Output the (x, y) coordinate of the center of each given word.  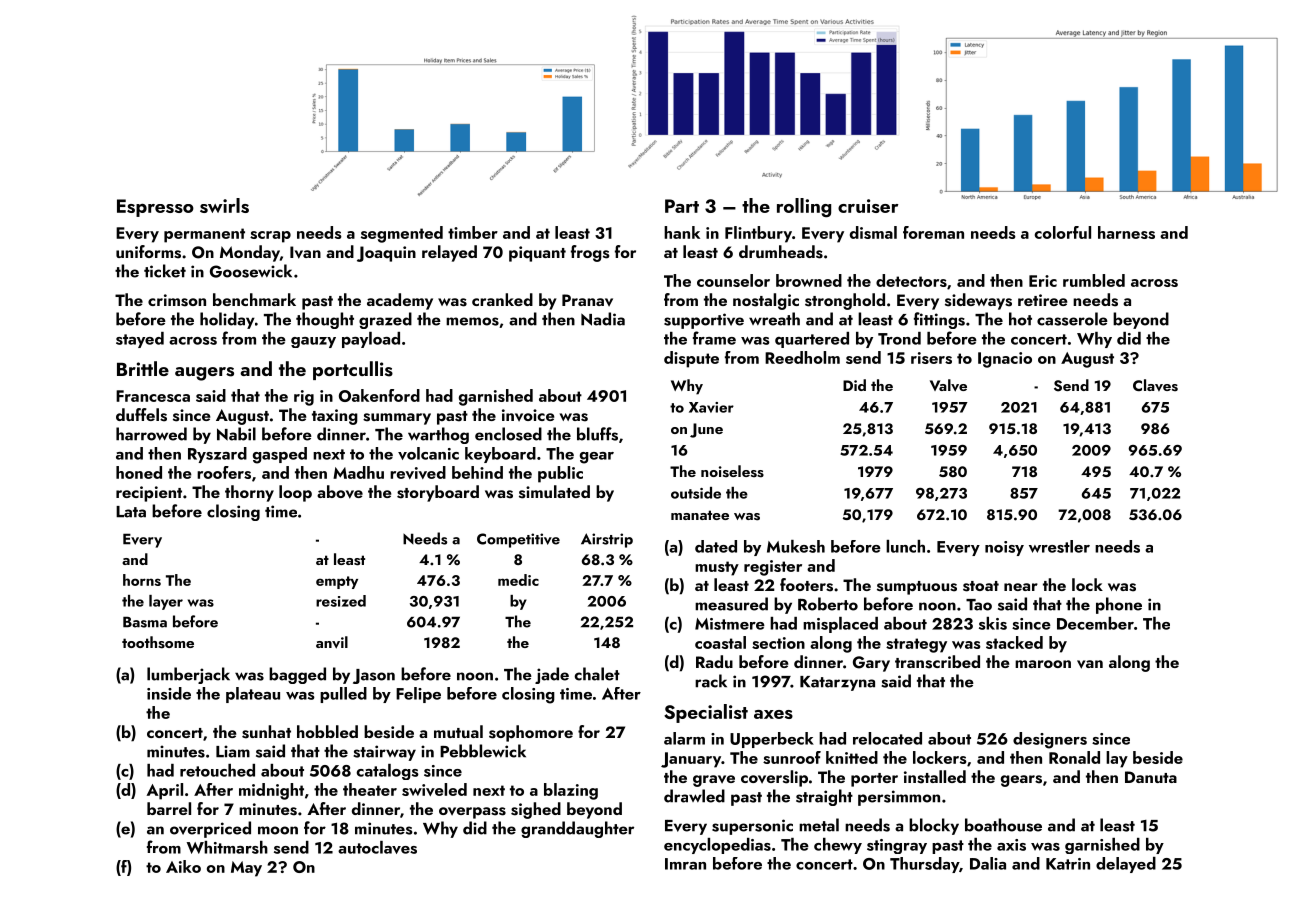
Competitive (518, 540)
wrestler (1059, 546)
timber (473, 232)
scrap (270, 237)
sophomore (531, 733)
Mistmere (730, 624)
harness (1126, 232)
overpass (472, 813)
